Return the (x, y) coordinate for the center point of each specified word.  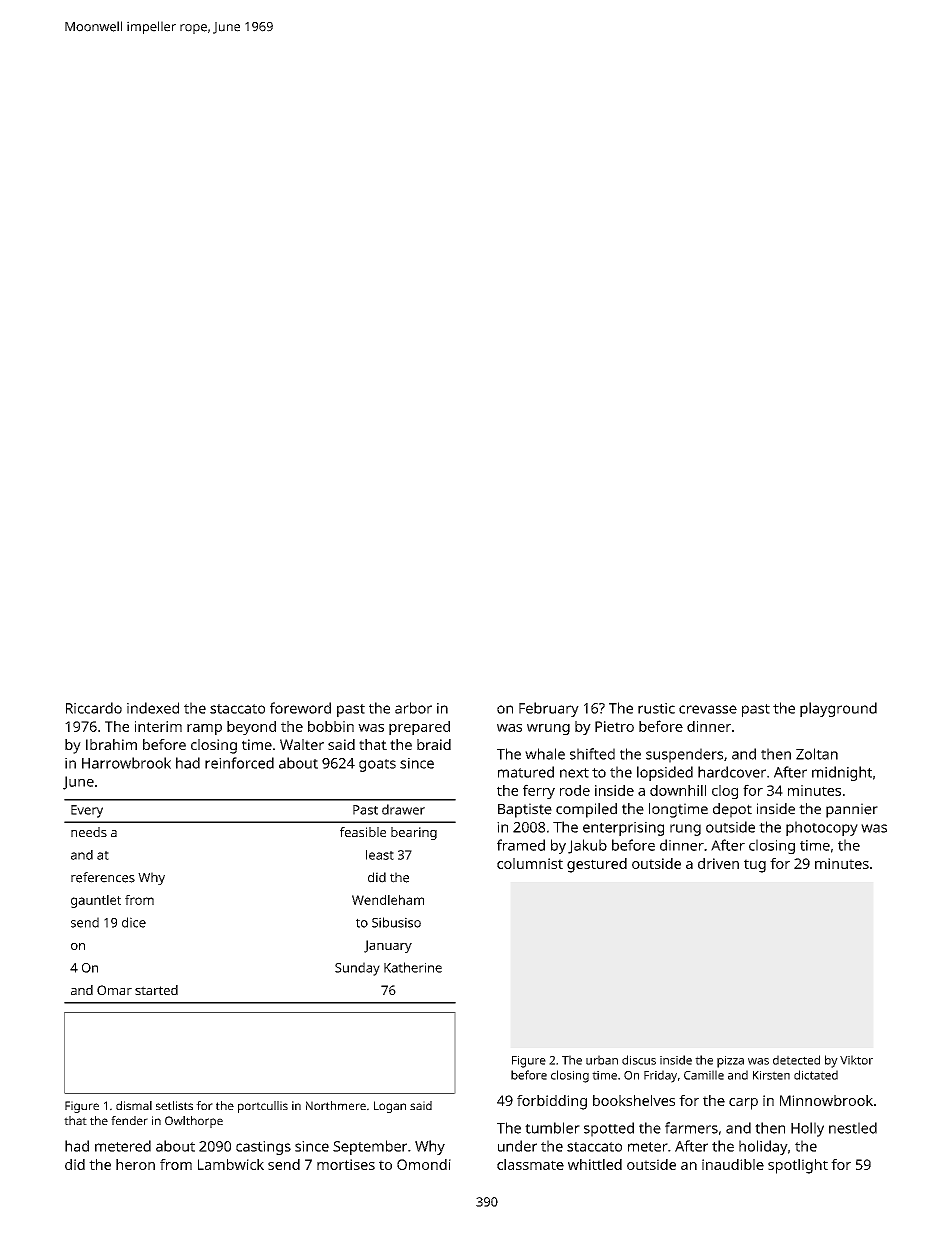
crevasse (708, 709)
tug (755, 866)
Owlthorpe (194, 1122)
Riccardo (94, 708)
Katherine (413, 967)
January (388, 946)
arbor (413, 708)
